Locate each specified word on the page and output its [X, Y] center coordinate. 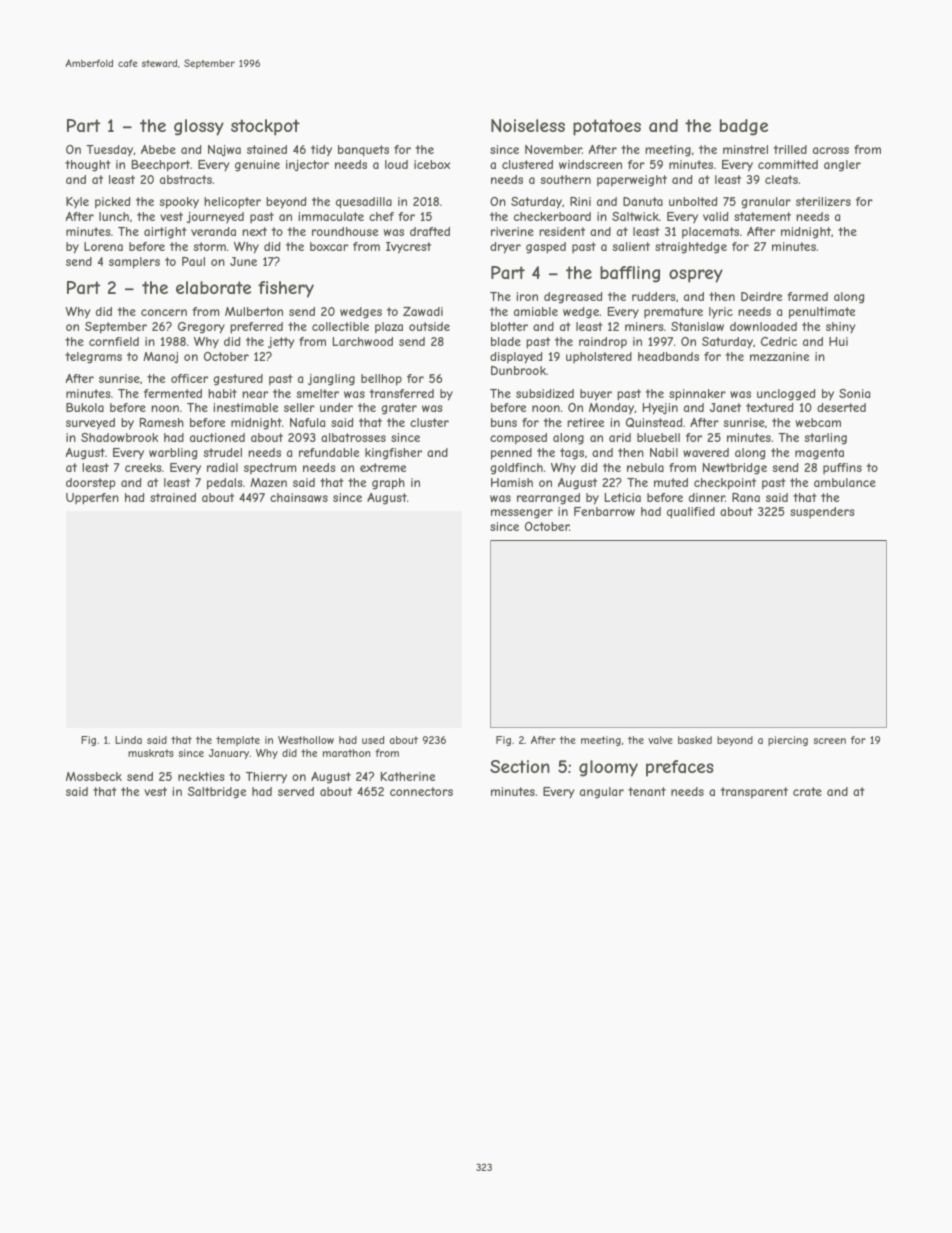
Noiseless [528, 125]
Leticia [623, 497]
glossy [199, 127]
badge [744, 127]
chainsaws [299, 497]
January [229, 754]
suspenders [822, 513]
